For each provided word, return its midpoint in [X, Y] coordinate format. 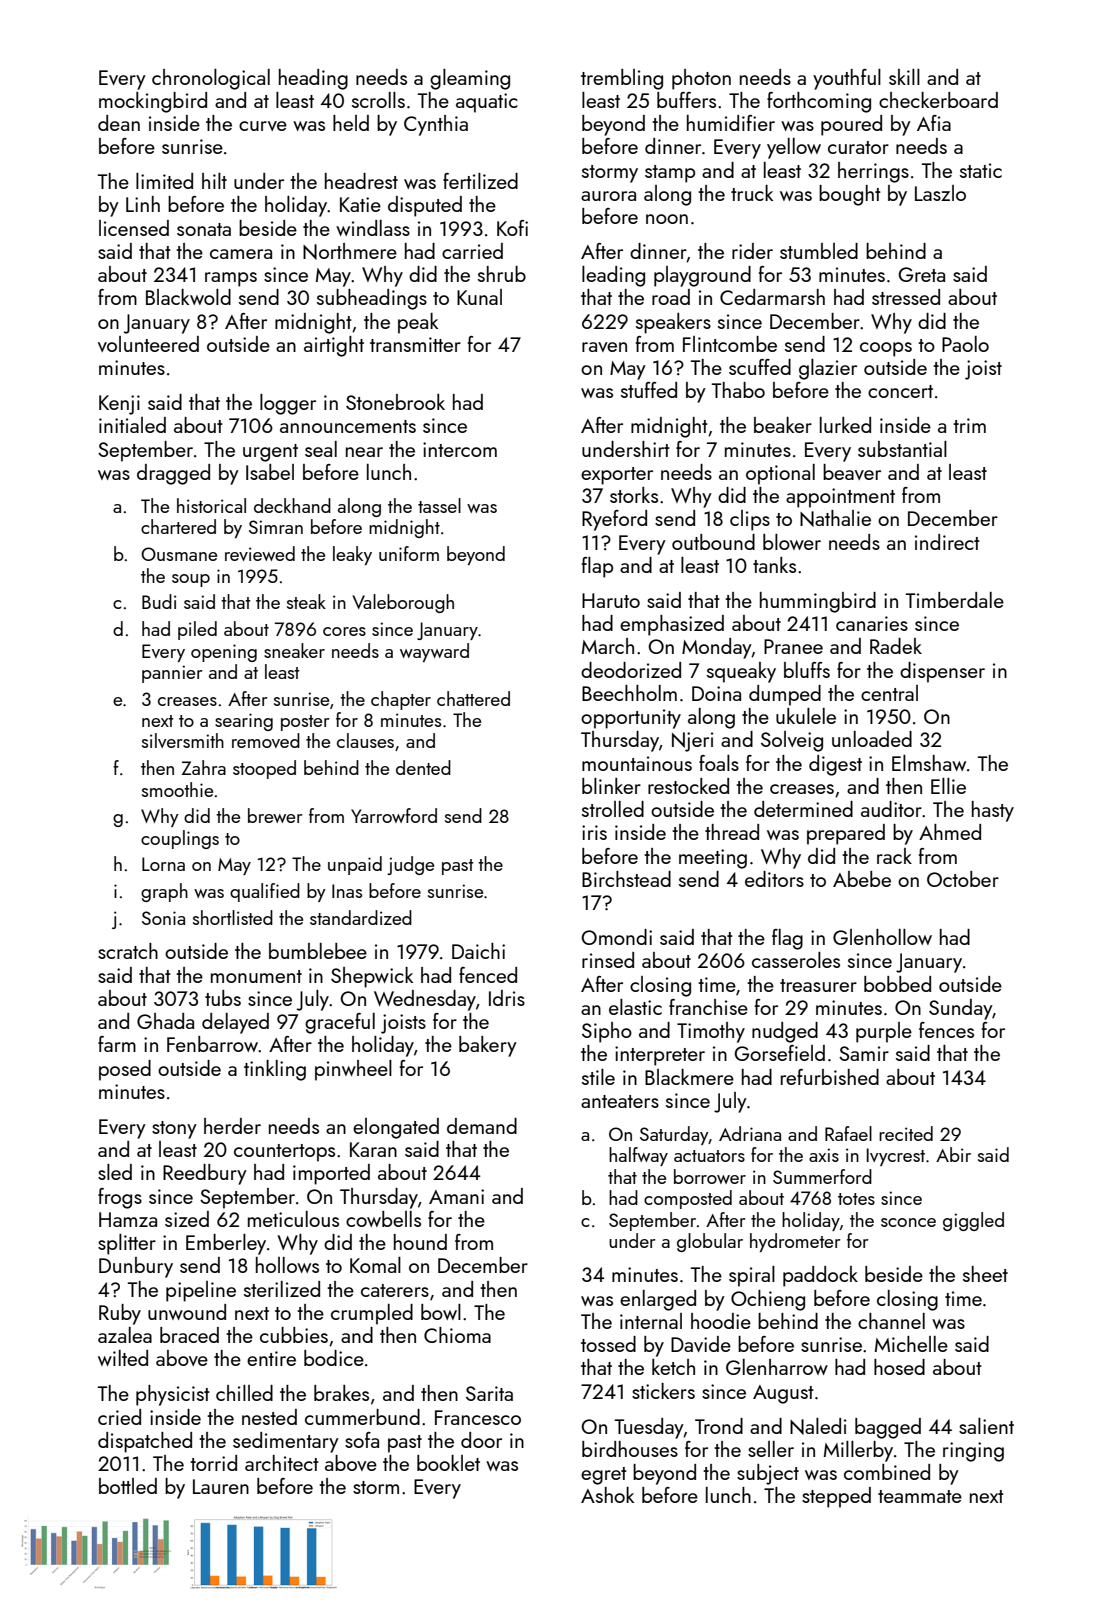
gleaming [470, 79]
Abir [953, 1154]
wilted [123, 1358]
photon [701, 79]
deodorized [631, 670]
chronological [211, 79]
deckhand [292, 505]
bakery [488, 1046]
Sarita [489, 1393]
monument [256, 976]
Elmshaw [929, 763]
